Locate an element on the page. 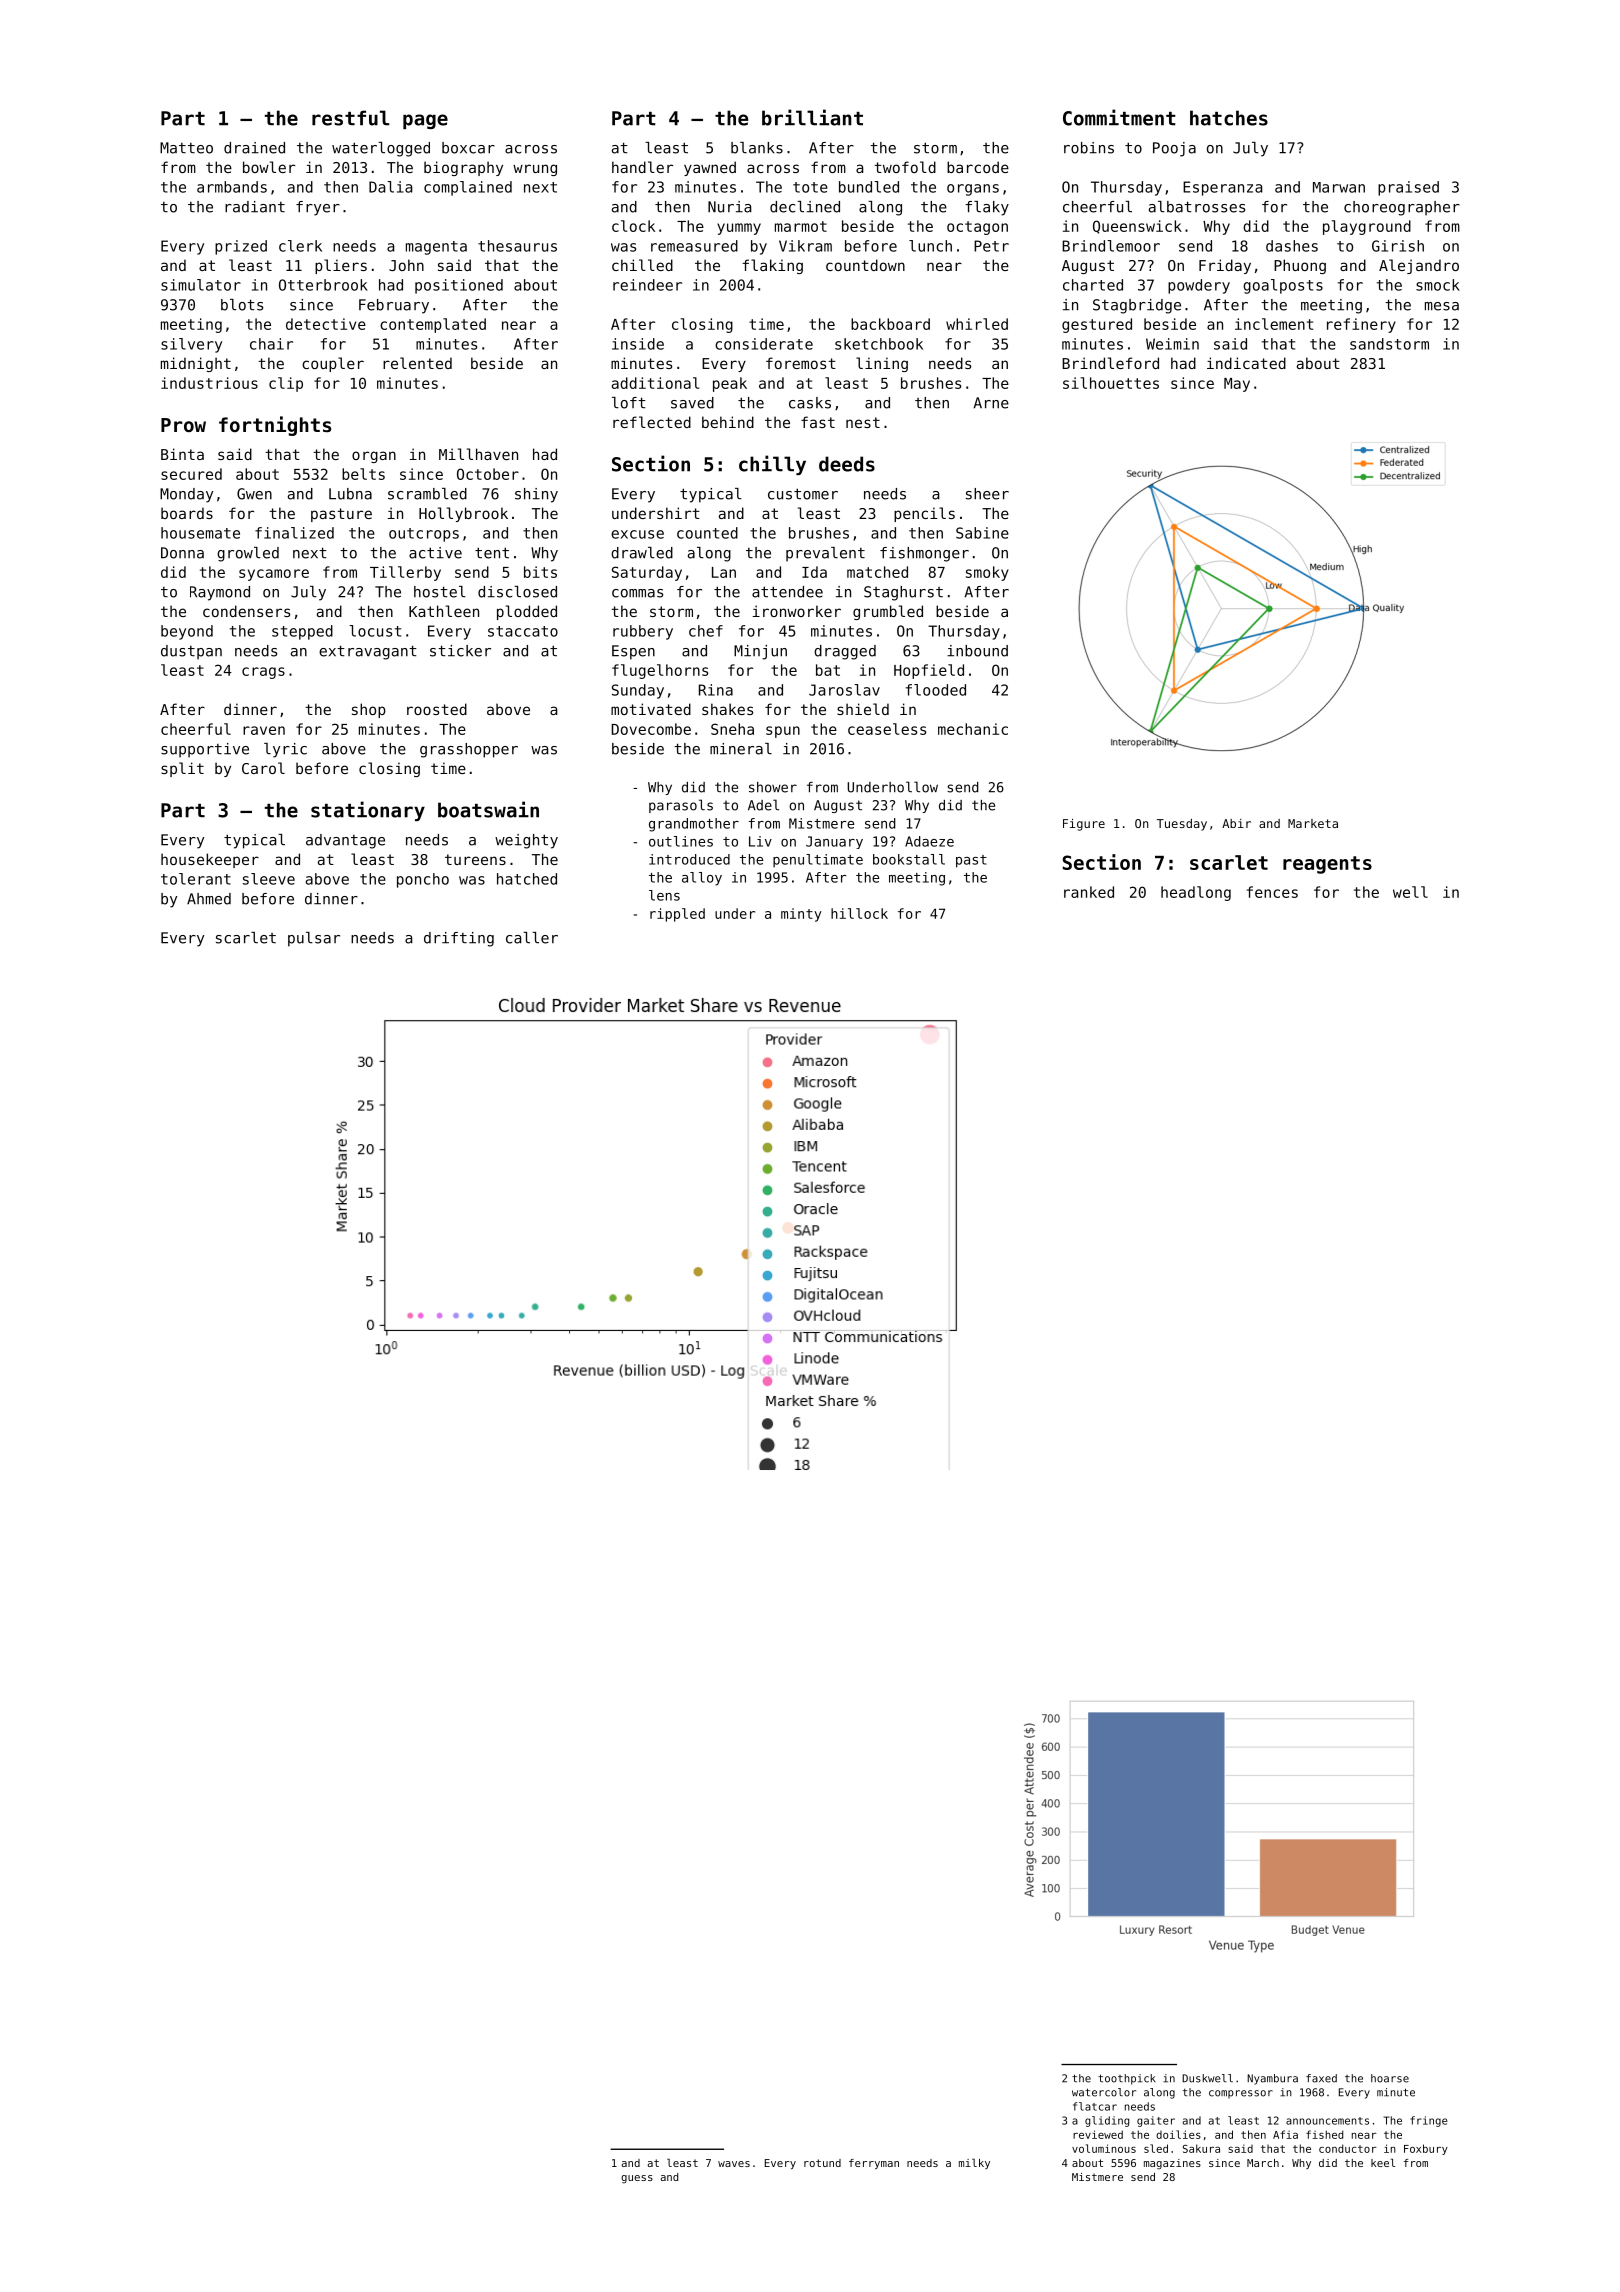 Image resolution: width=1620 pixels, height=2292 pixels. rippled is located at coordinates (677, 915).
